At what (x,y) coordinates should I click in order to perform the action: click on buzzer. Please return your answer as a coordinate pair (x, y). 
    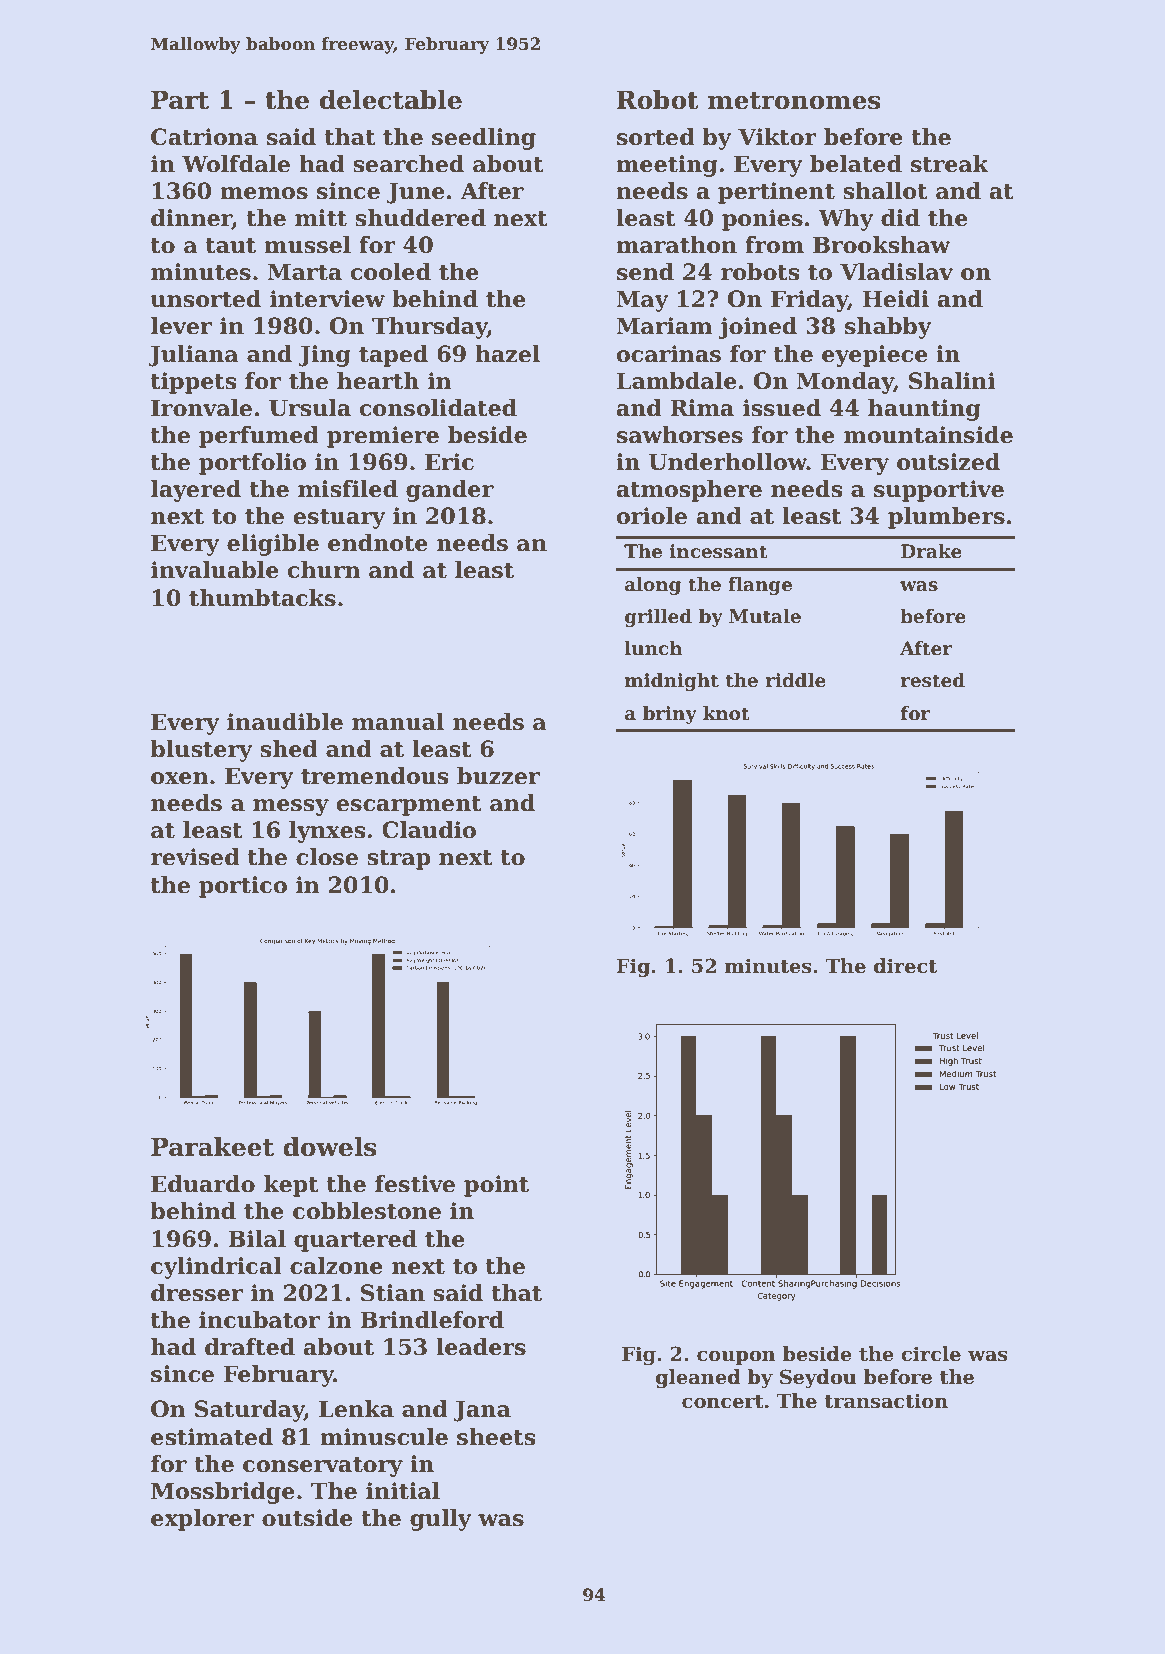
    Looking at the image, I should click on (498, 776).
